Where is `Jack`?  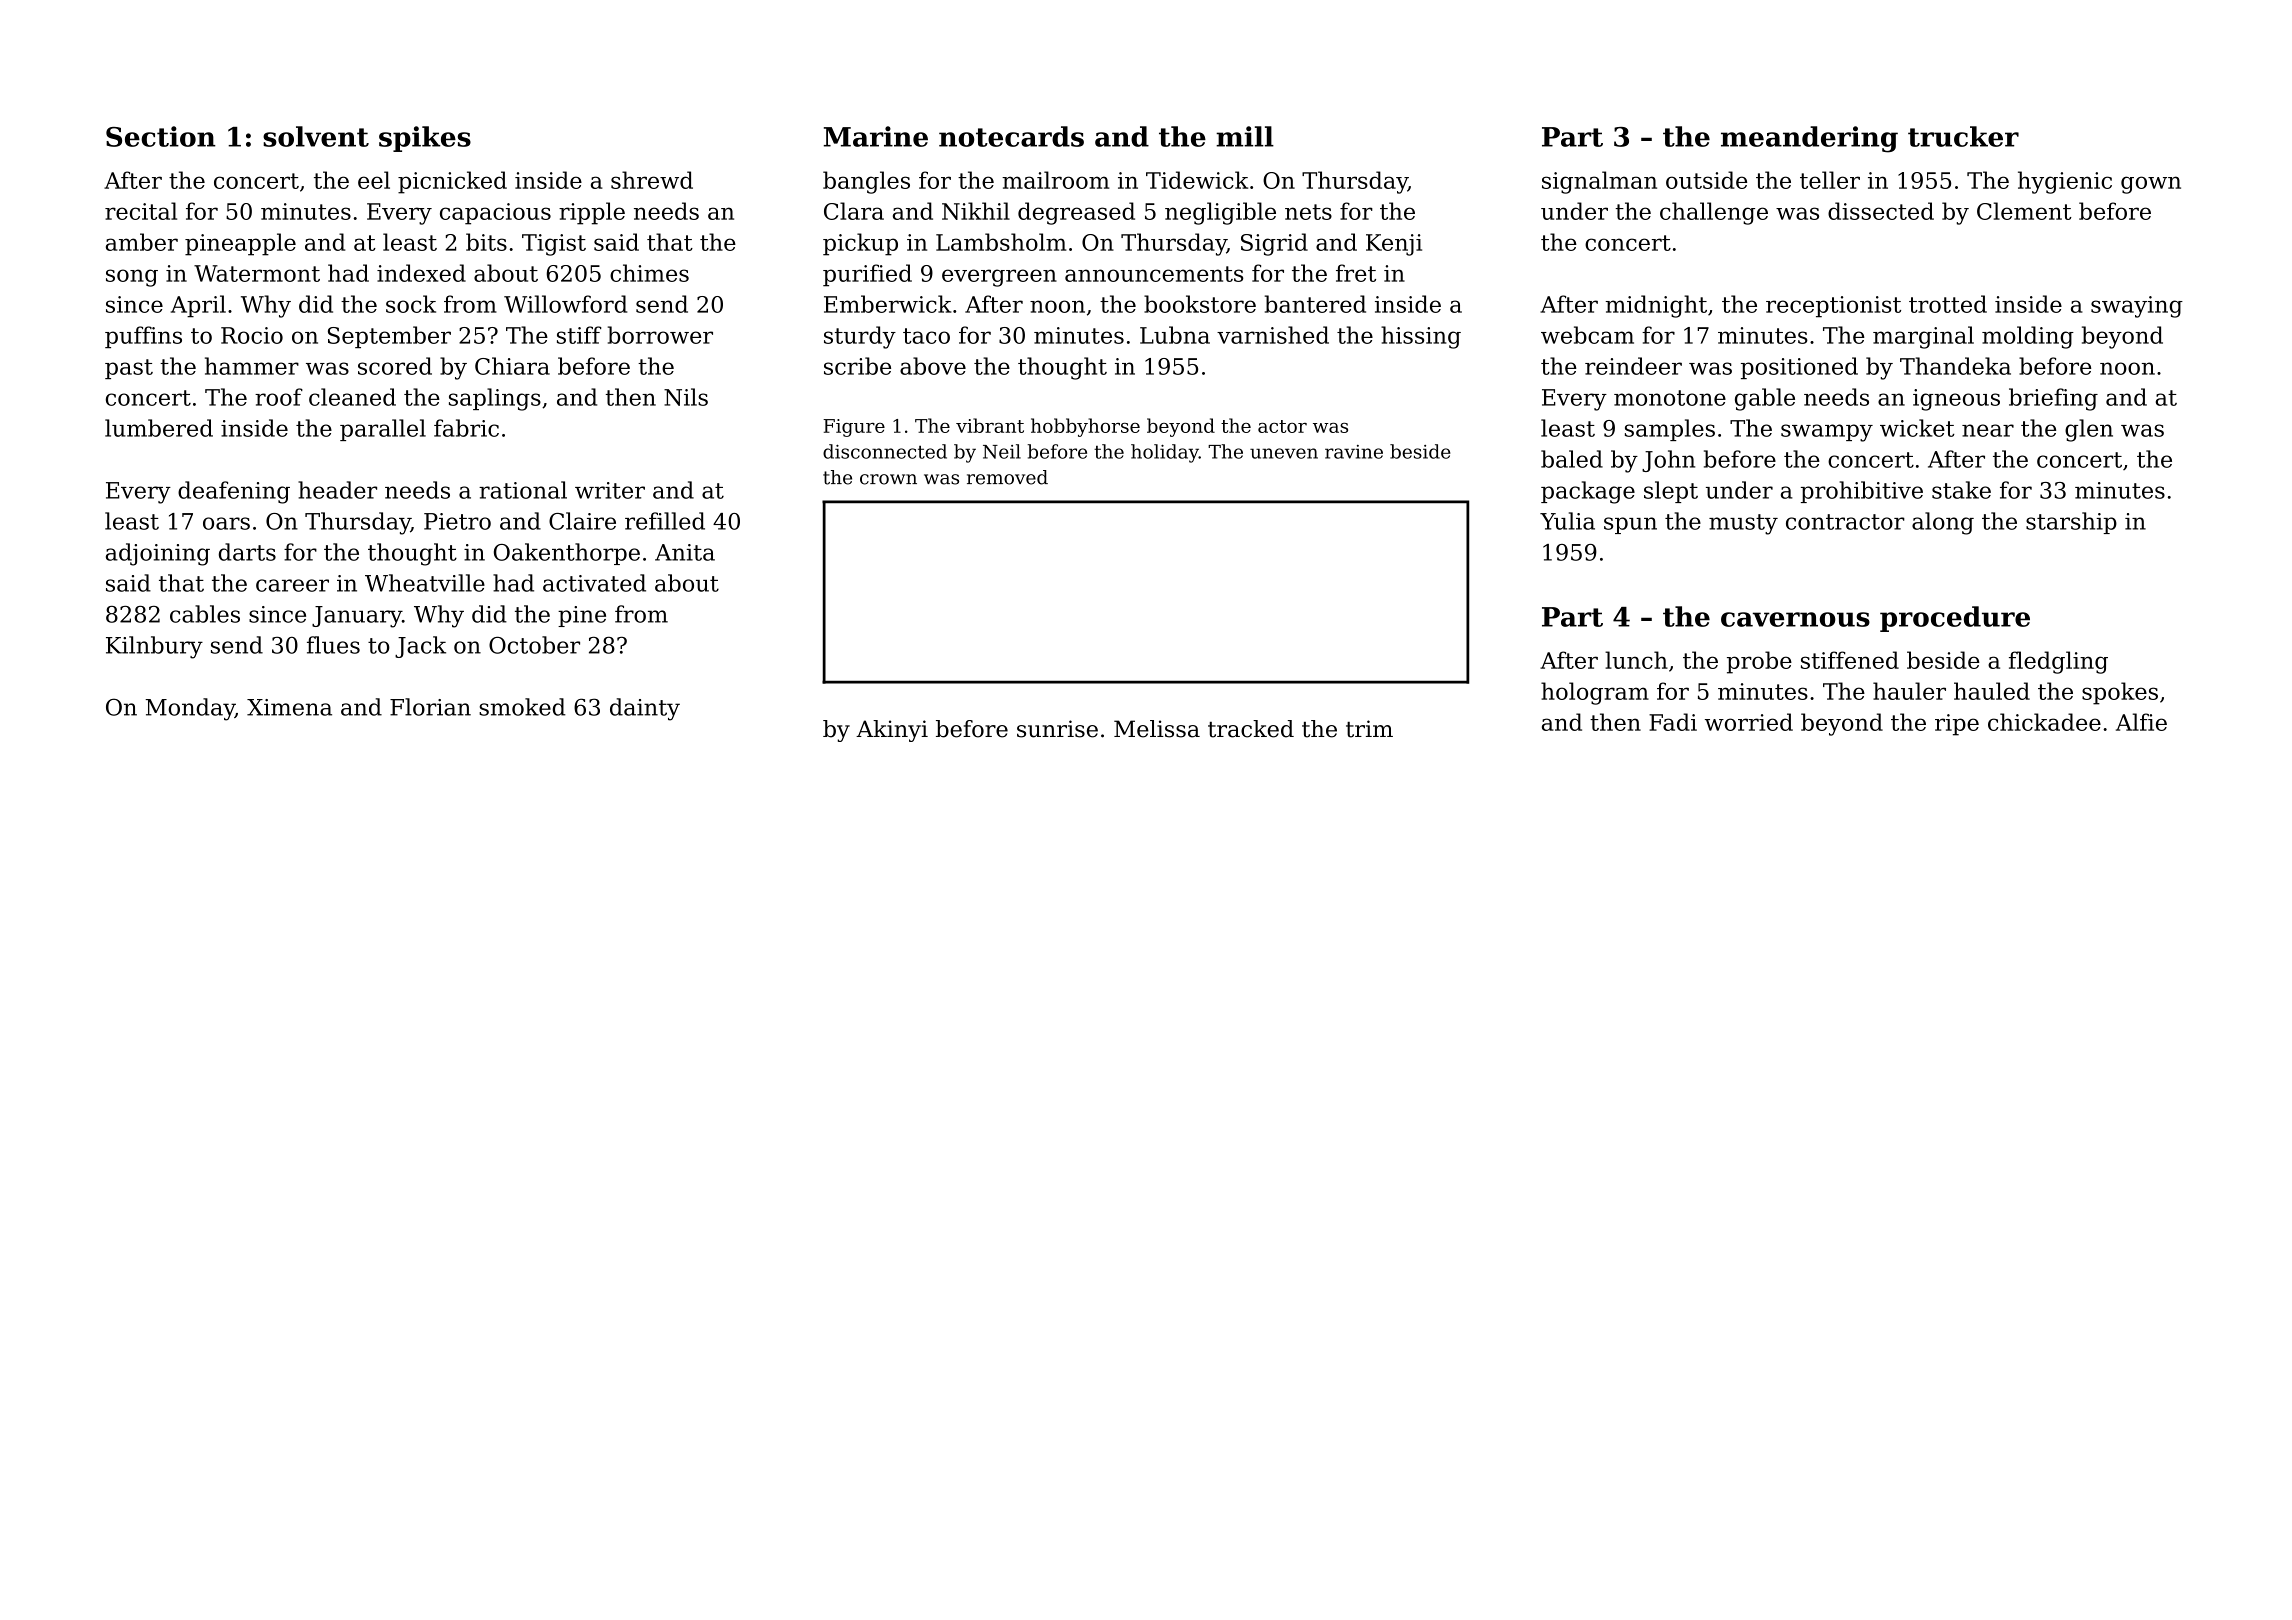
Jack is located at coordinates (420, 647).
